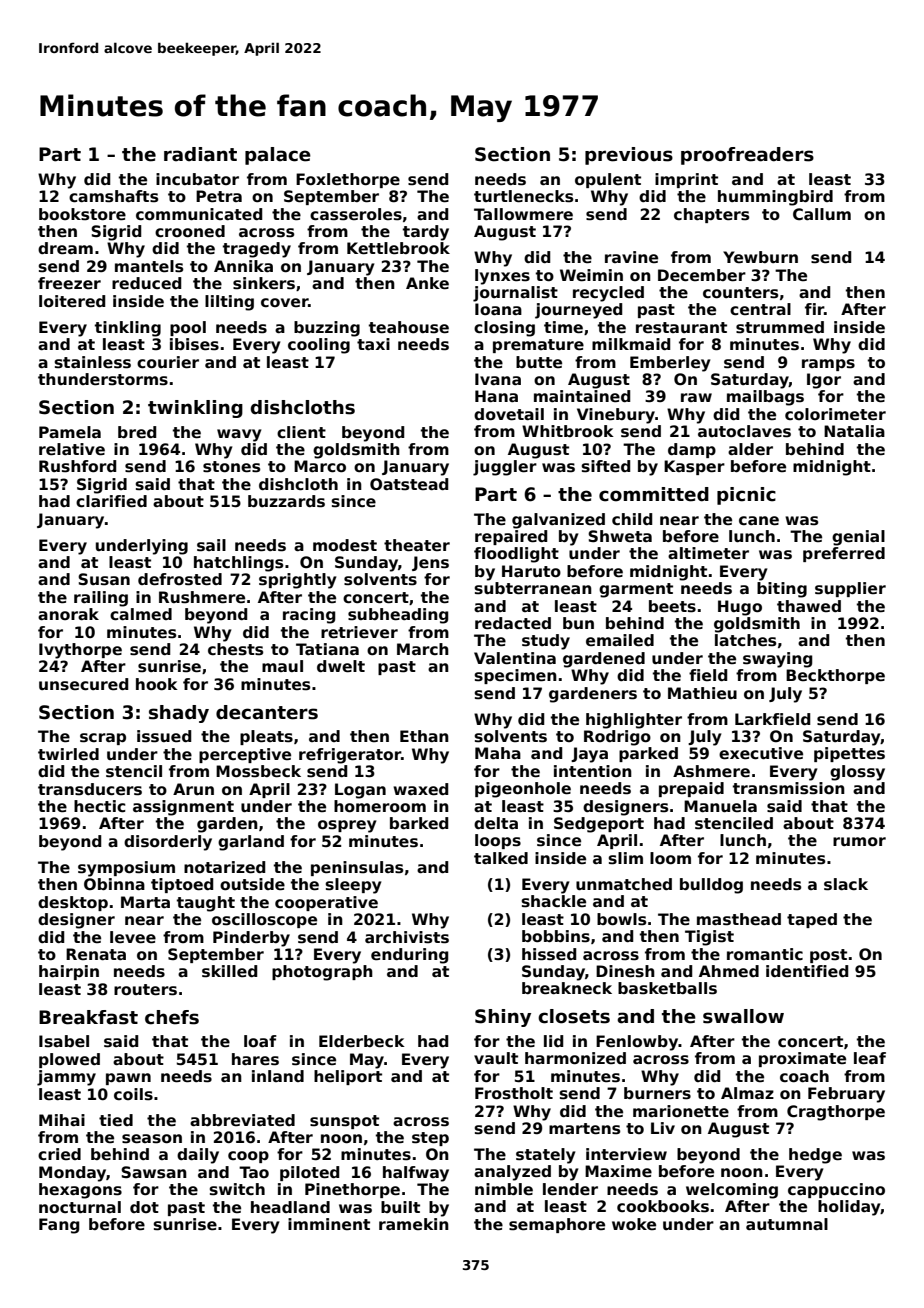  What do you see at coordinates (777, 660) in the image?
I see `swaying` at bounding box center [777, 660].
